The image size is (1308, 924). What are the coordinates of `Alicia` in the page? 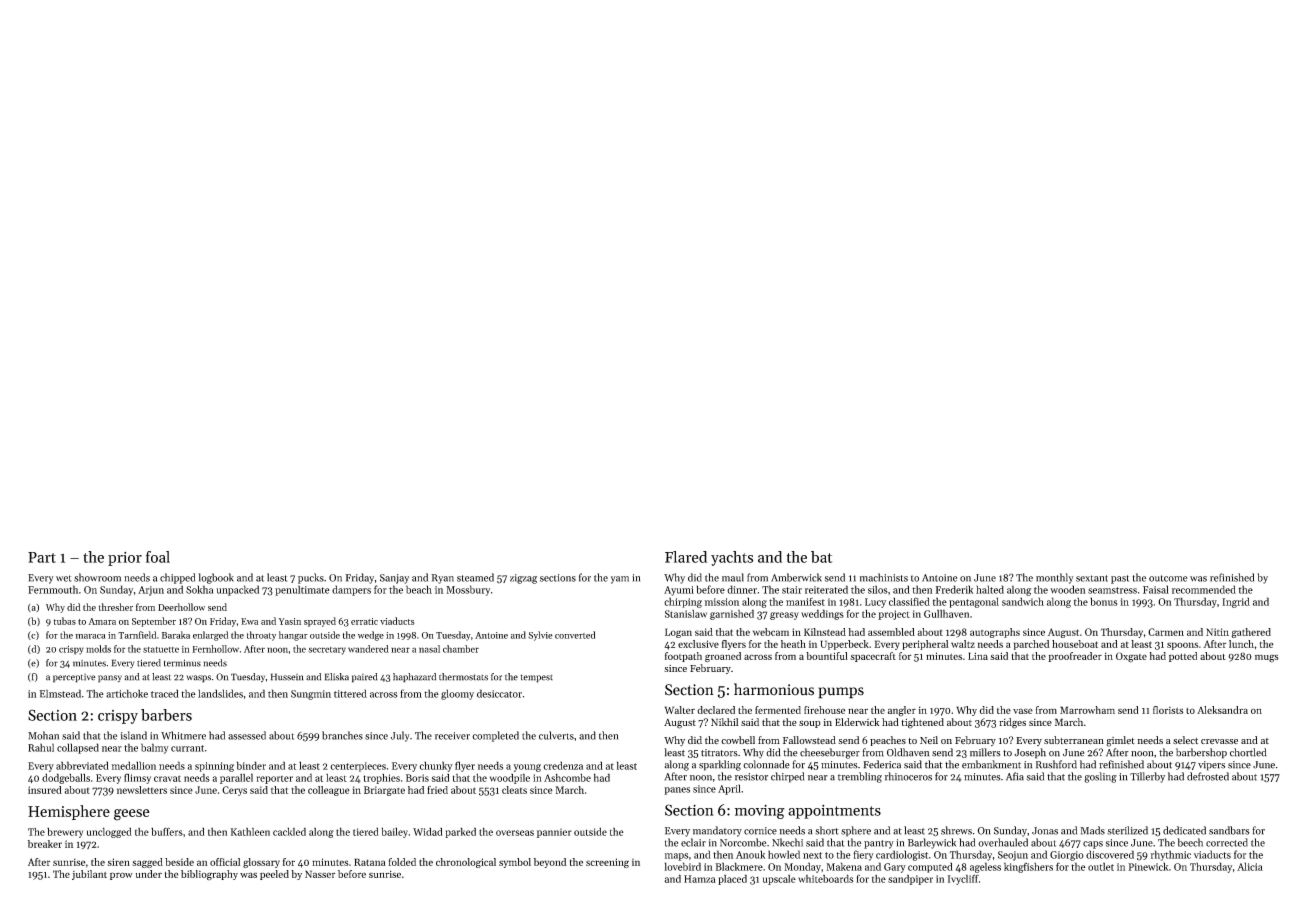 It's located at (1250, 866).
